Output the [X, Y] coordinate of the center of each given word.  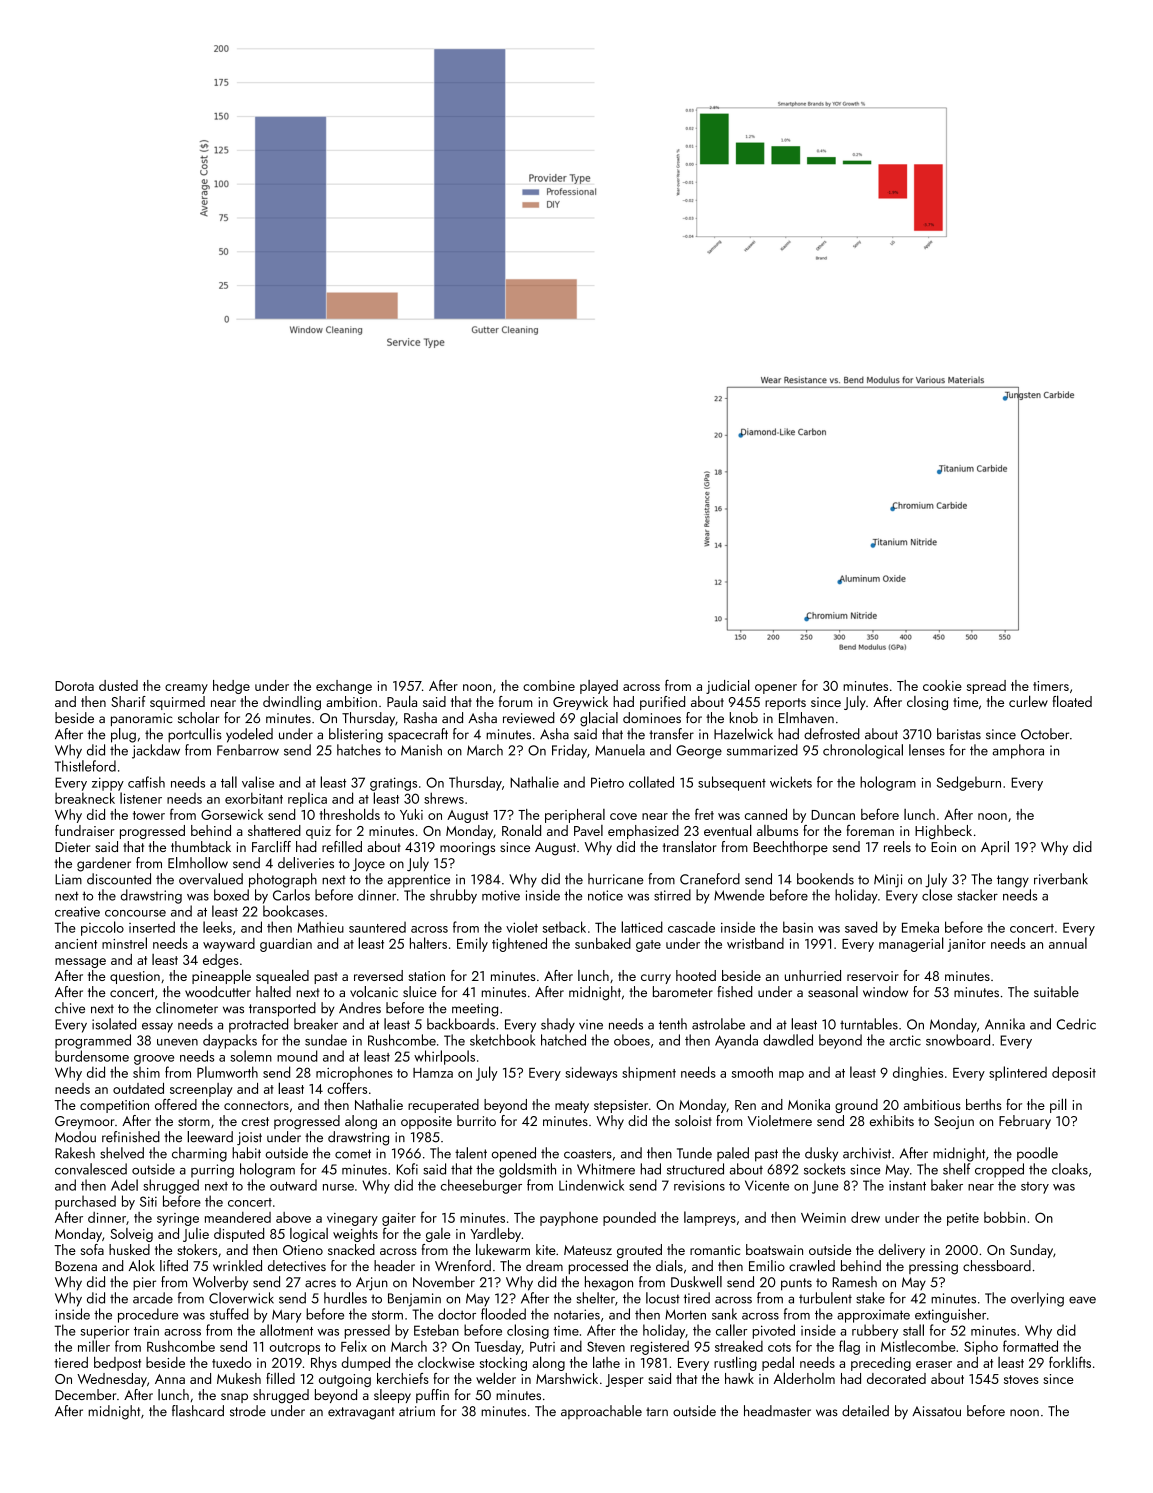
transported [282, 1009]
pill [1058, 1105]
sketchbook [502, 1040]
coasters [588, 1154]
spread [986, 687]
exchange [344, 687]
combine [549, 685]
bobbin [1005, 1217]
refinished [131, 1137]
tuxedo [231, 1362]
